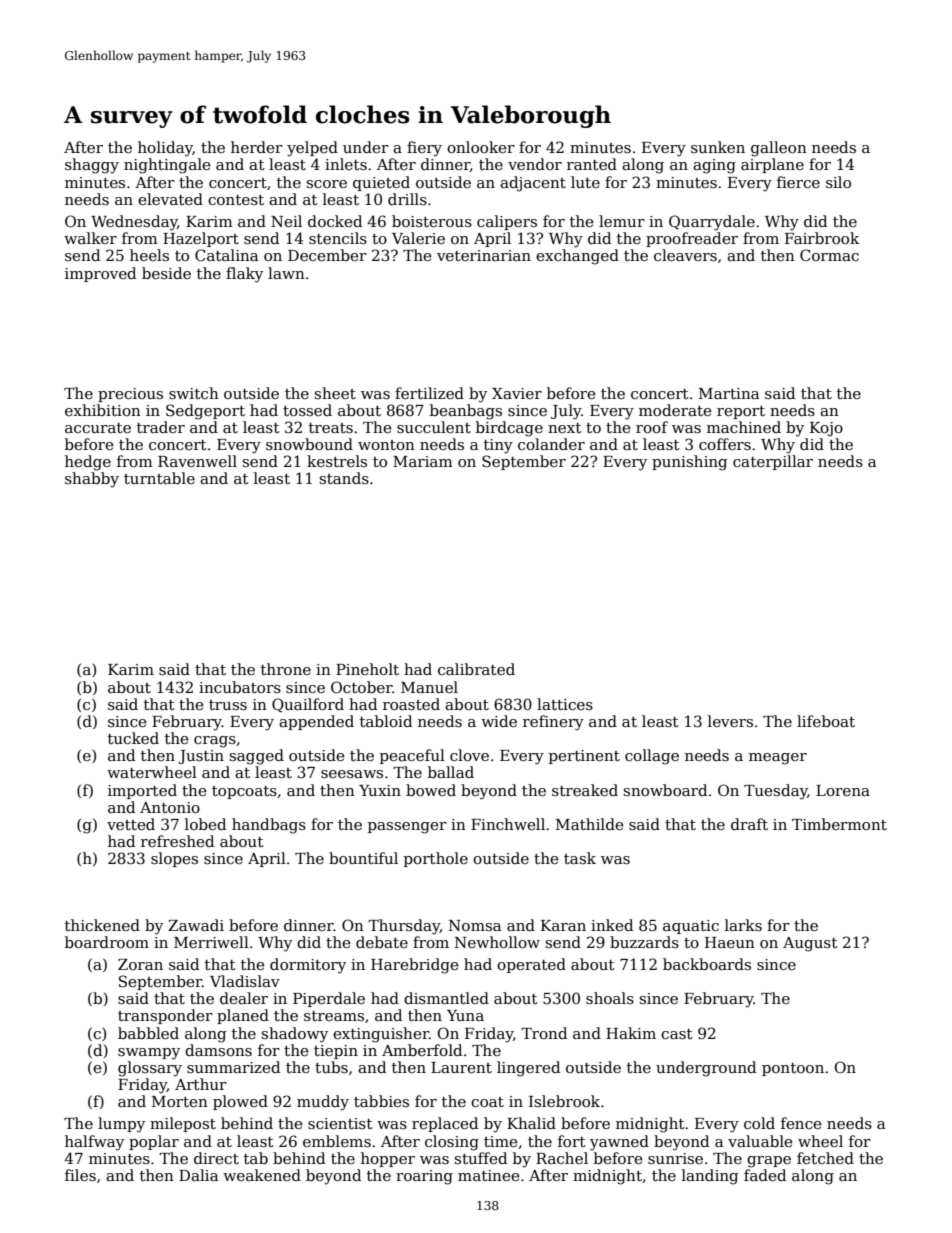 The height and width of the image is (1233, 952). Describe the element at coordinates (779, 149) in the image. I see `galleon` at that location.
